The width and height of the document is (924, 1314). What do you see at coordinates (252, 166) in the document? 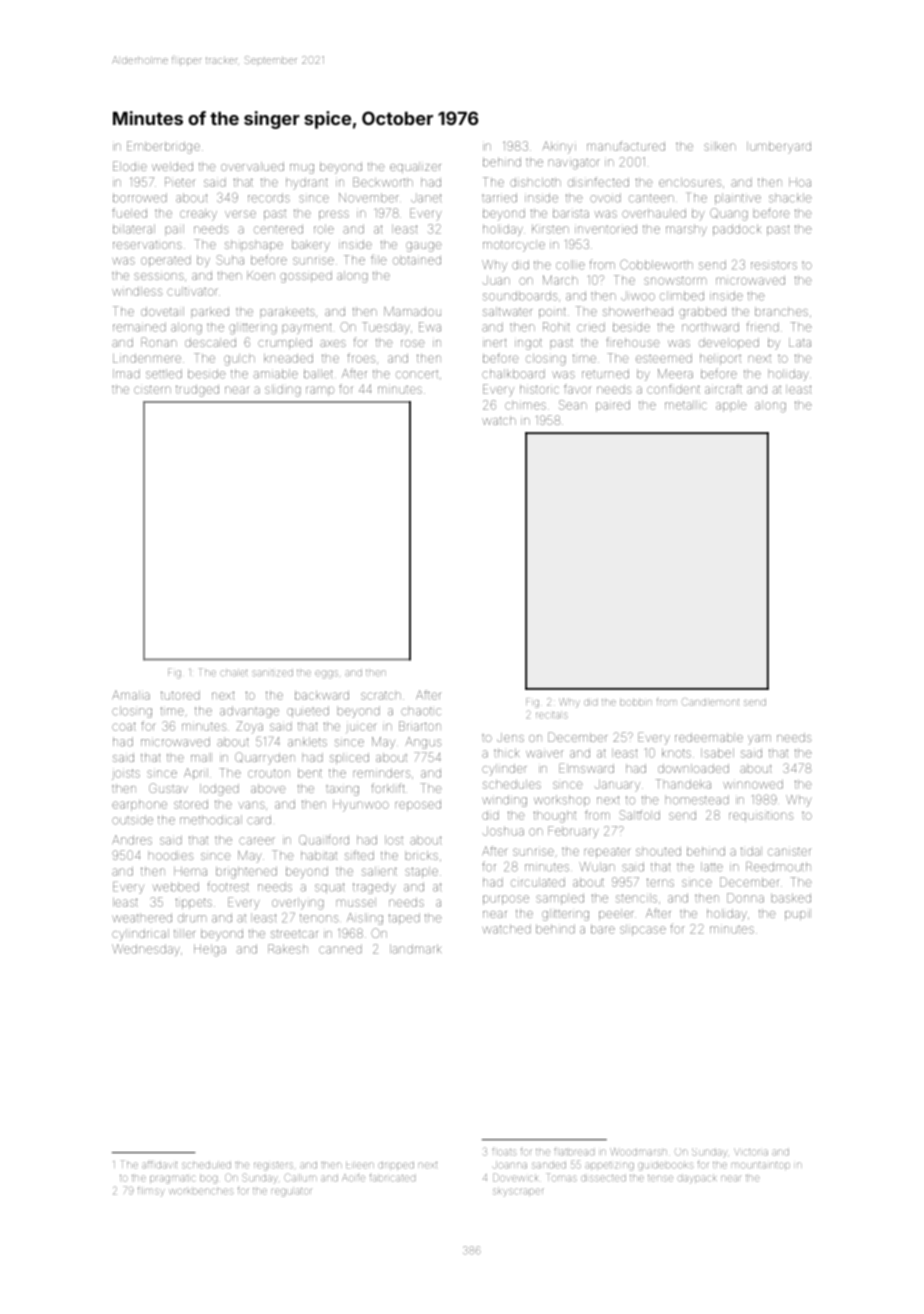
I see `overvalued` at bounding box center [252, 166].
